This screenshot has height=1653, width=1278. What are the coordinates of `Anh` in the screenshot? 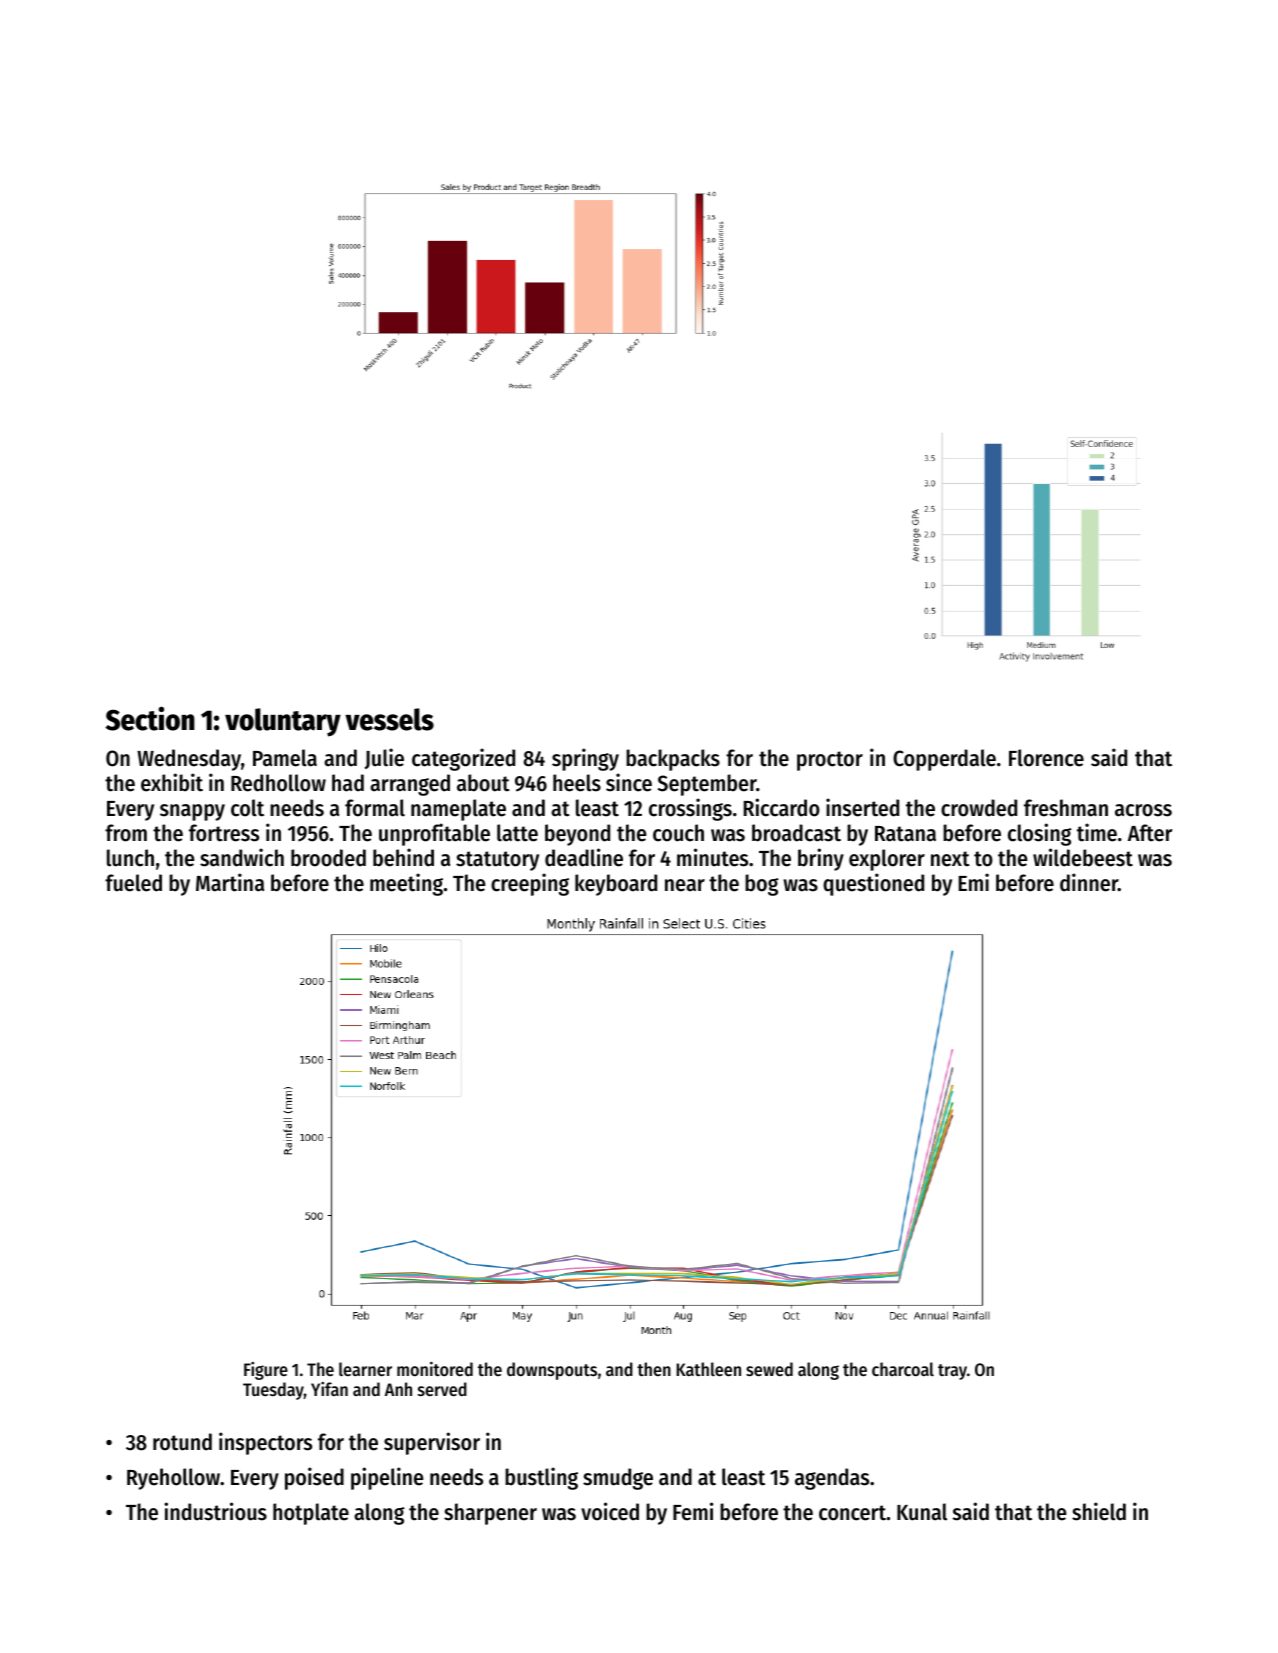 It's located at (398, 1389).
